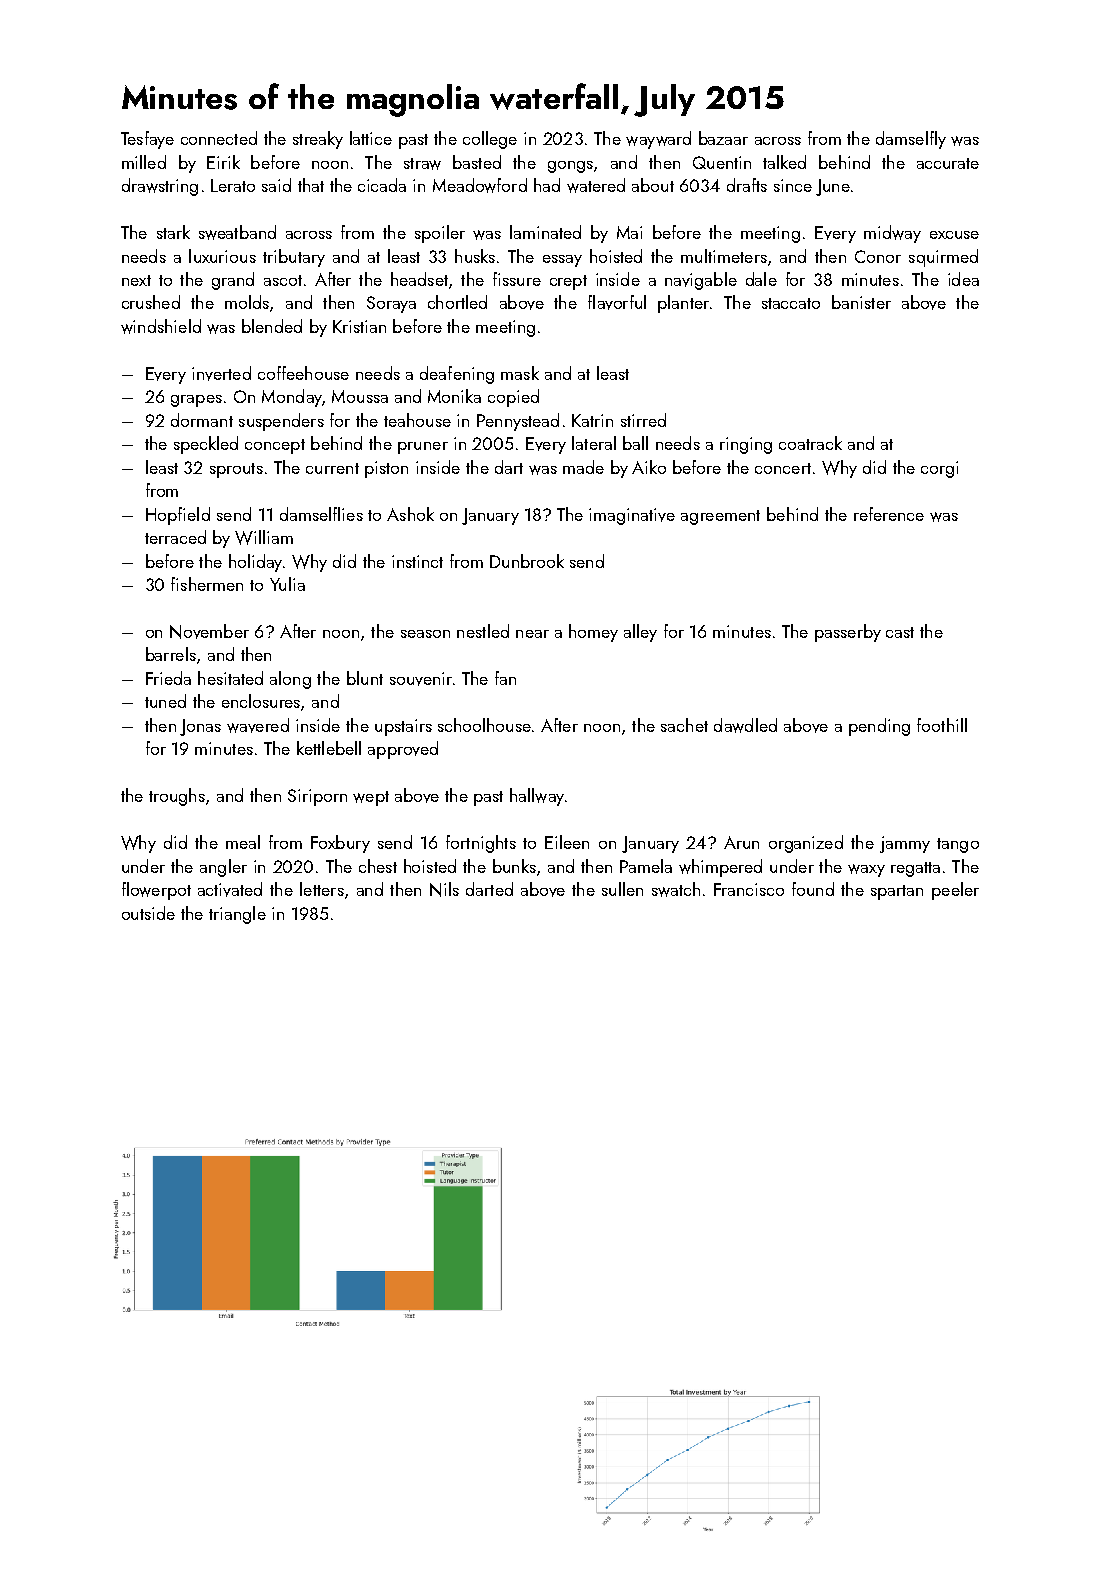 The height and width of the image is (1593, 1100). What do you see at coordinates (784, 162) in the image?
I see `talked` at bounding box center [784, 162].
